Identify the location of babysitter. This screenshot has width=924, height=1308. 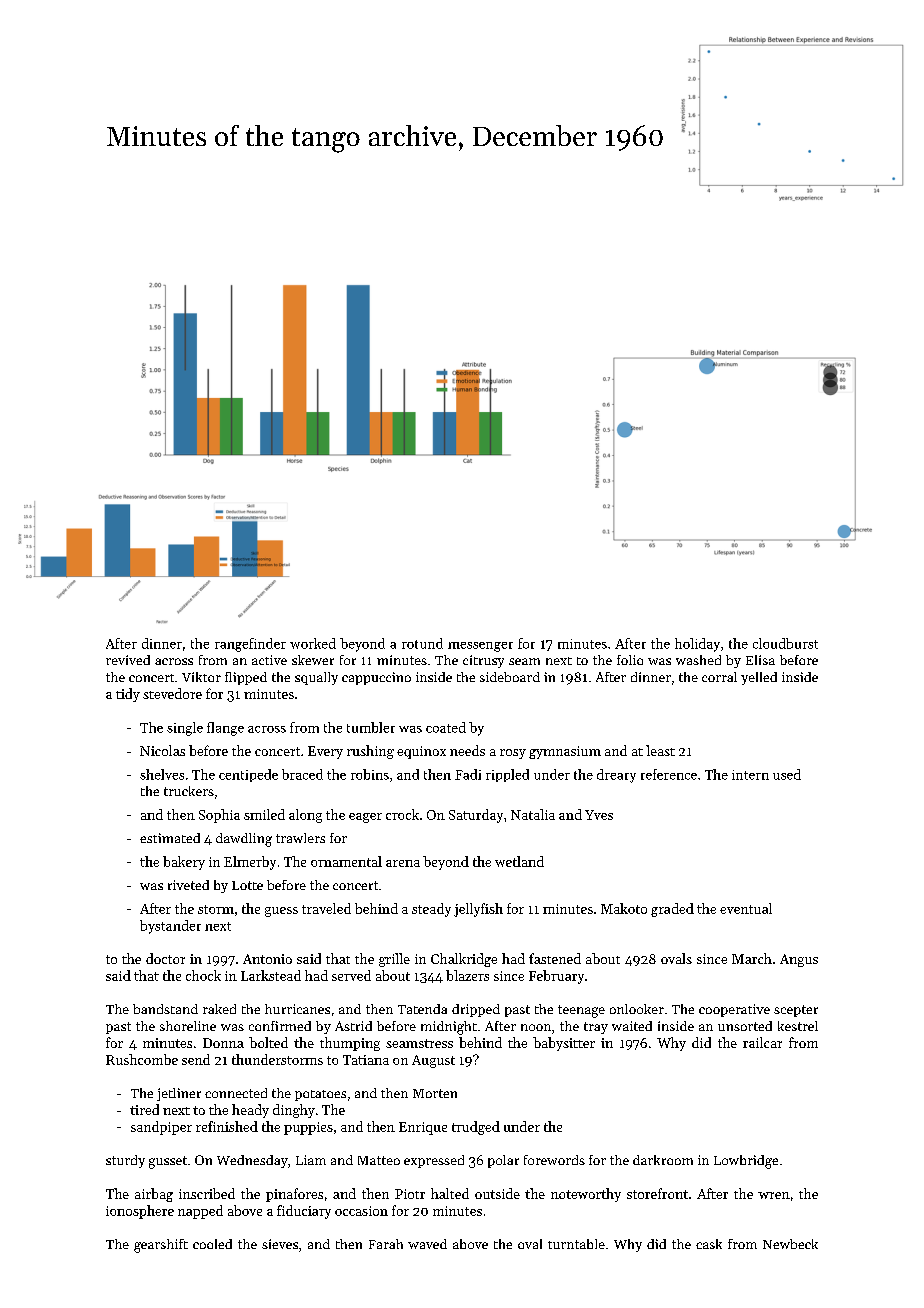
(564, 1044).
